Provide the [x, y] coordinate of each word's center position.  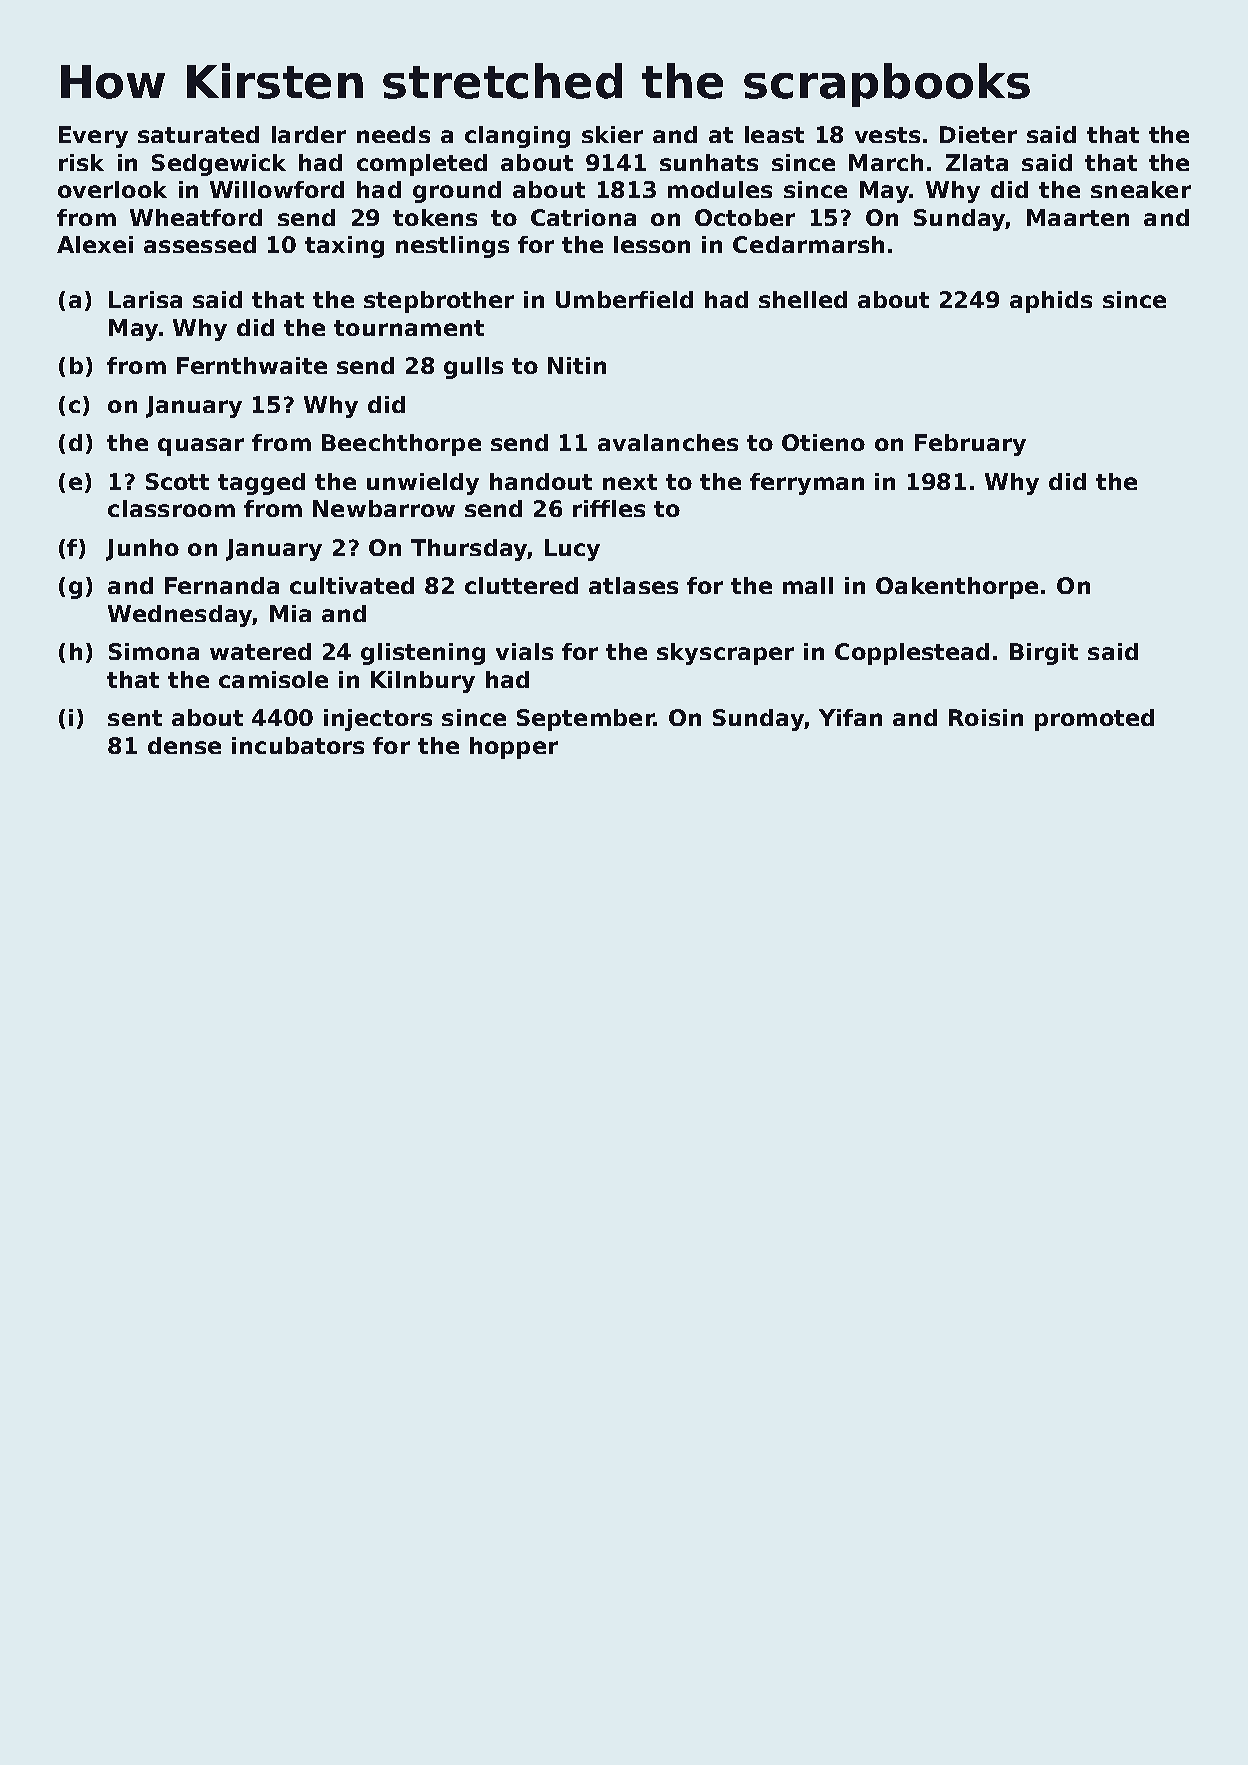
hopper [514, 748]
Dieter [978, 134]
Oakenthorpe [957, 588]
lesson [652, 244]
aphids [1051, 302]
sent [135, 718]
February [970, 445]
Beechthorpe [401, 445]
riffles [609, 508]
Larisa [145, 299]
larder [309, 134]
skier [612, 134]
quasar [201, 447]
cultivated [352, 585]
